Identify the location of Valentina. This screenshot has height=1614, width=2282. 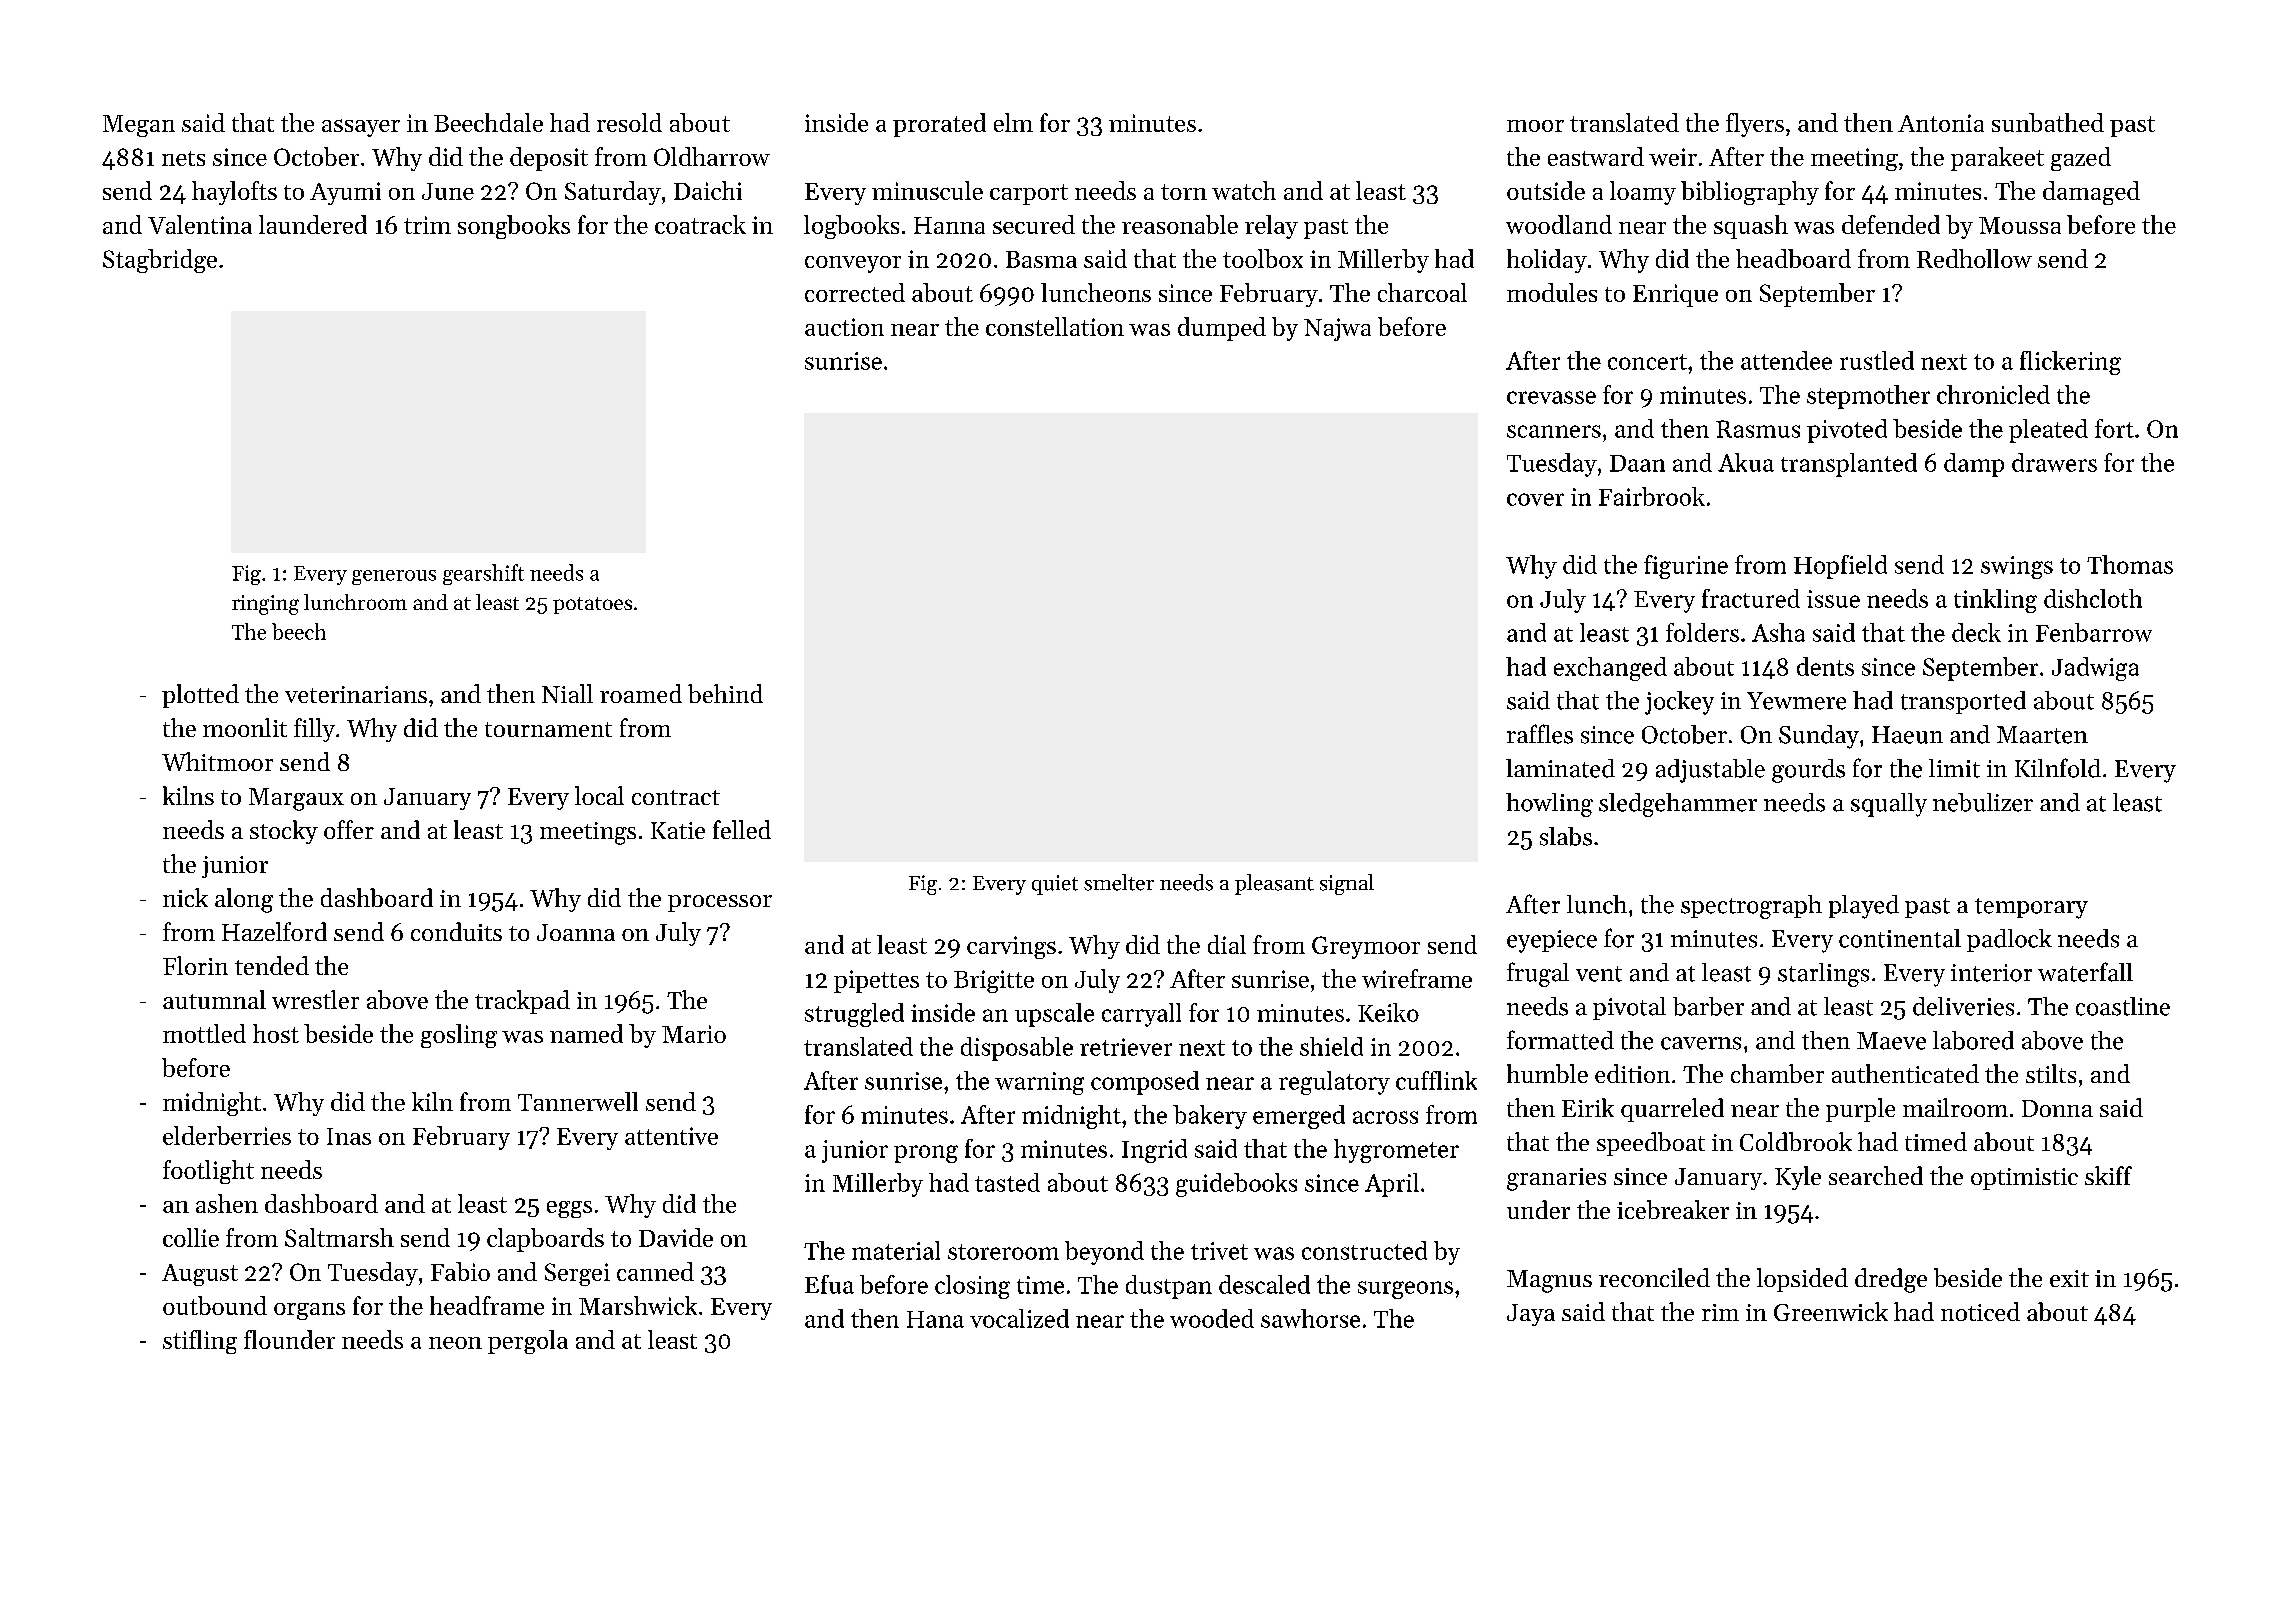
(200, 224).
